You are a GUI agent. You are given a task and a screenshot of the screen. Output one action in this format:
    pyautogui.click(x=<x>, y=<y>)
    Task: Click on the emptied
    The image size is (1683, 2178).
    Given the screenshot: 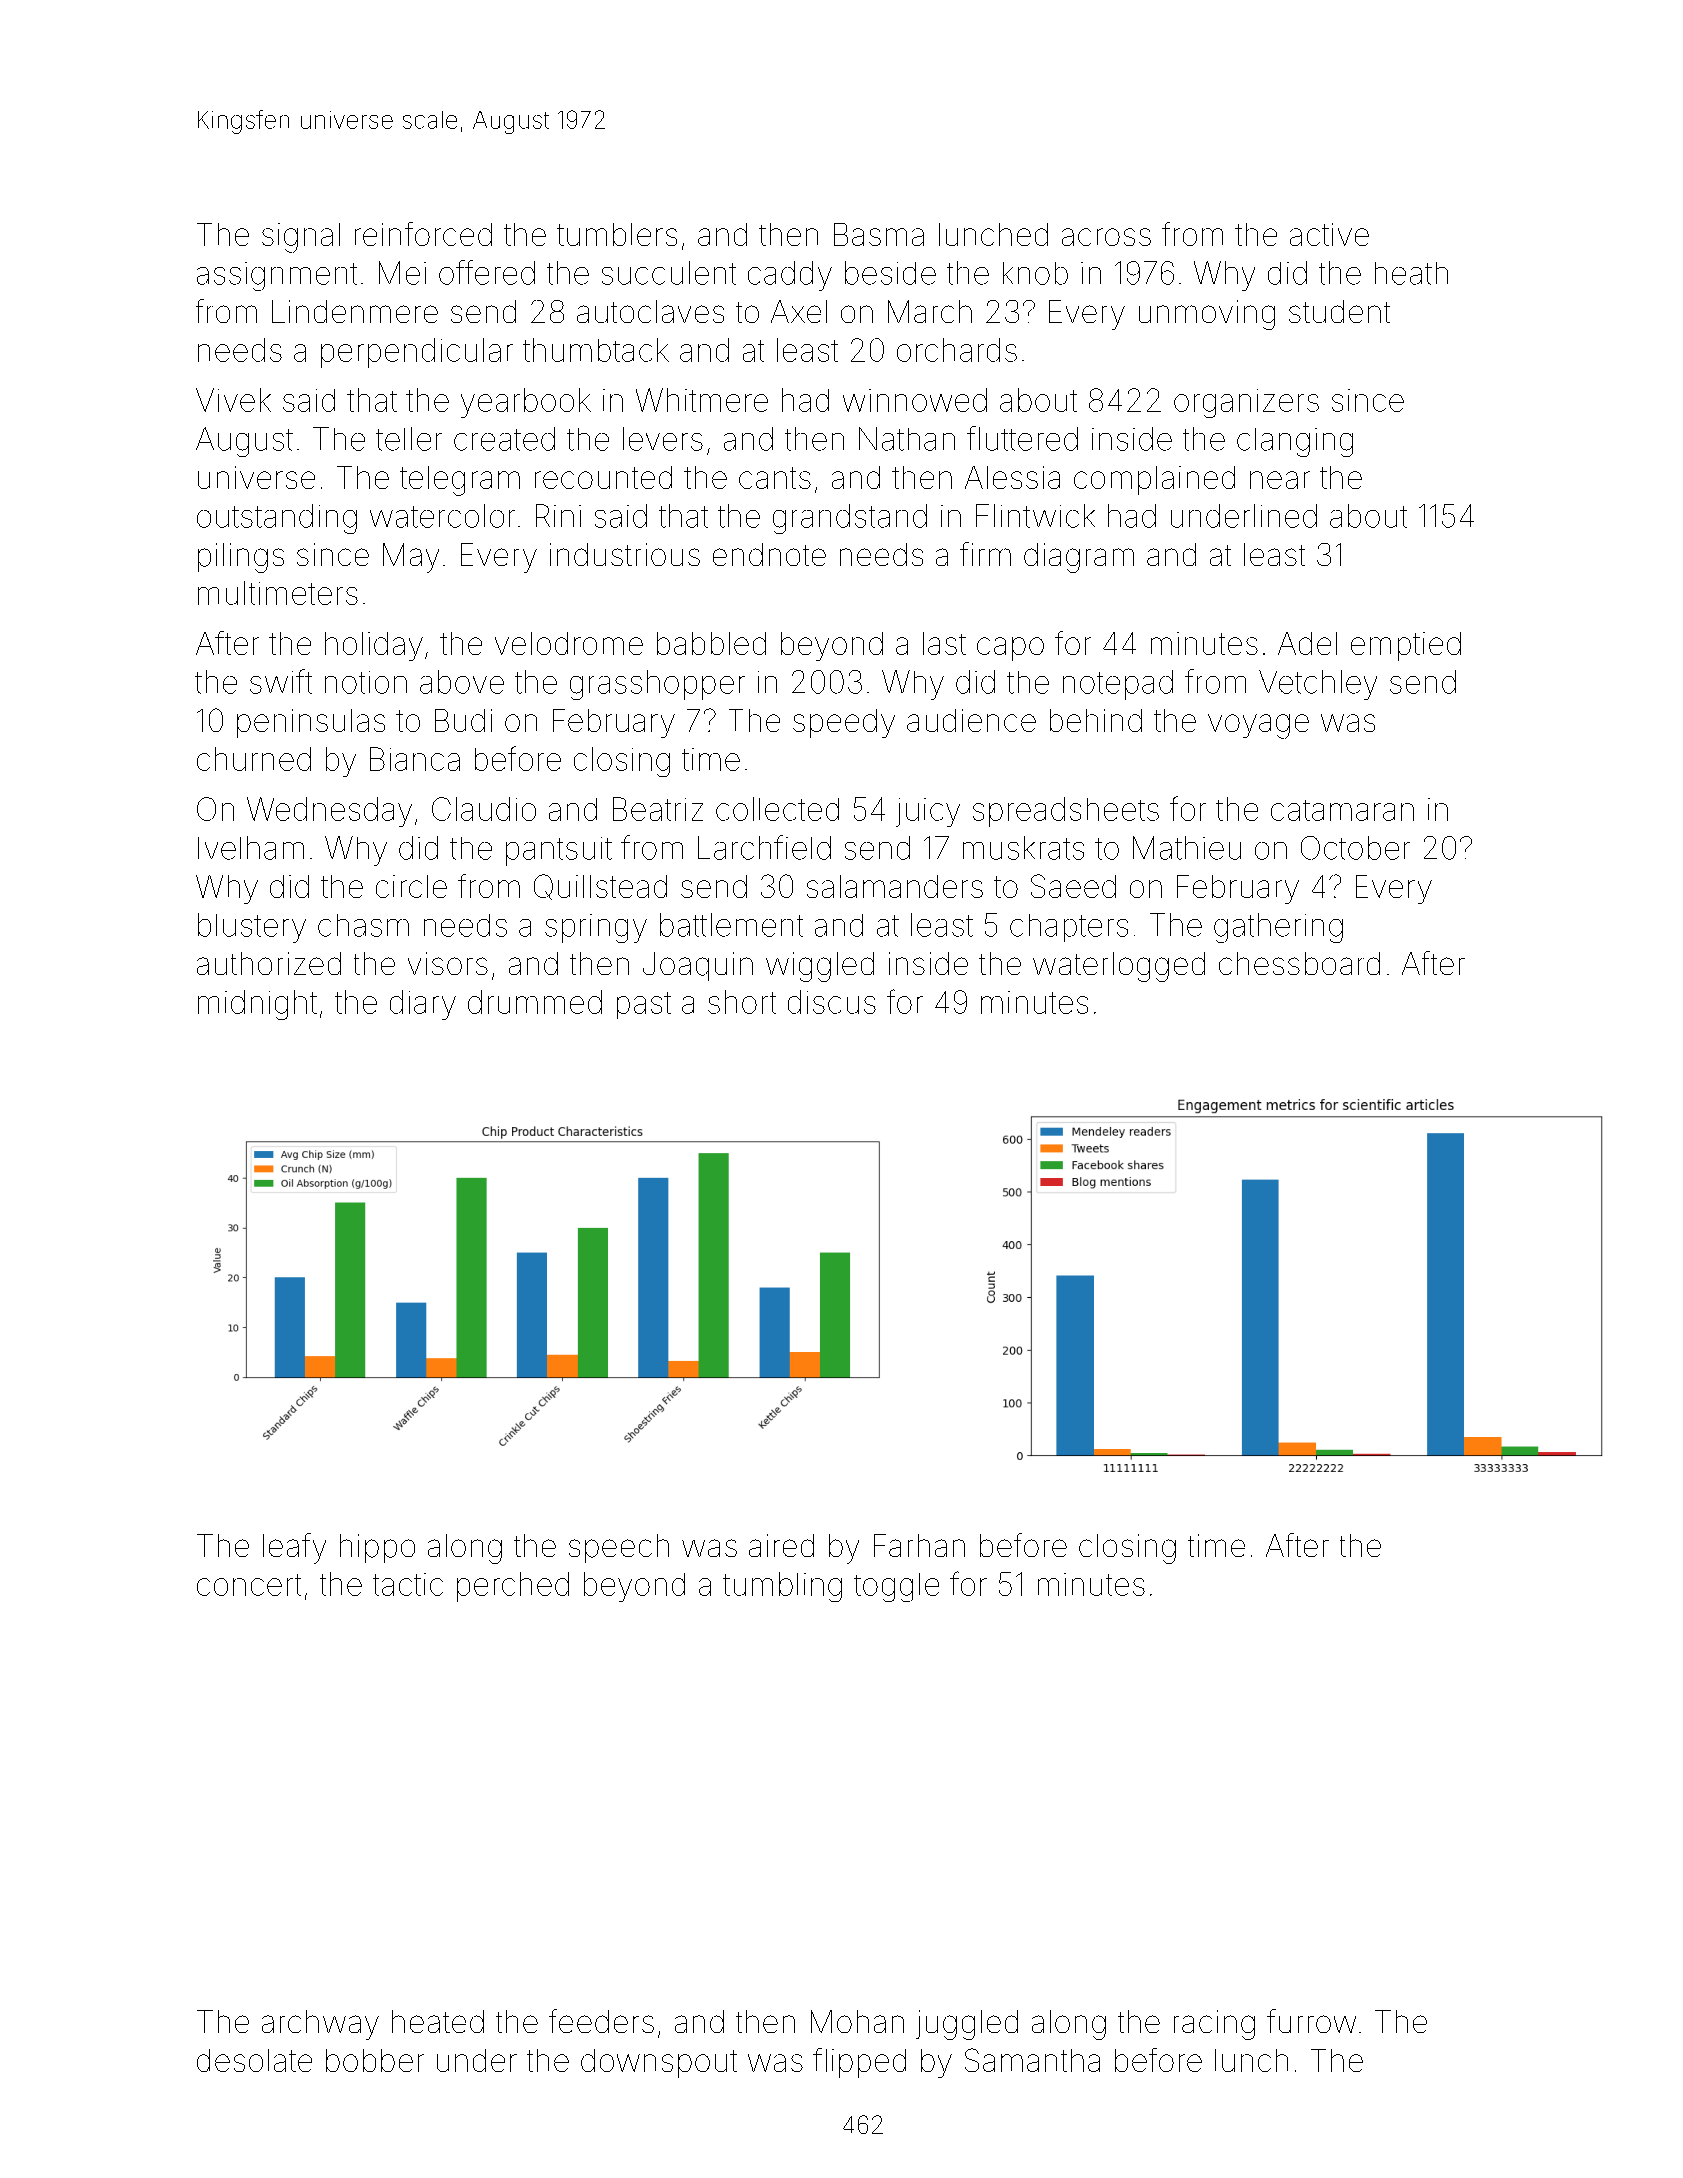 What is the action you would take?
    pyautogui.click(x=1406, y=646)
